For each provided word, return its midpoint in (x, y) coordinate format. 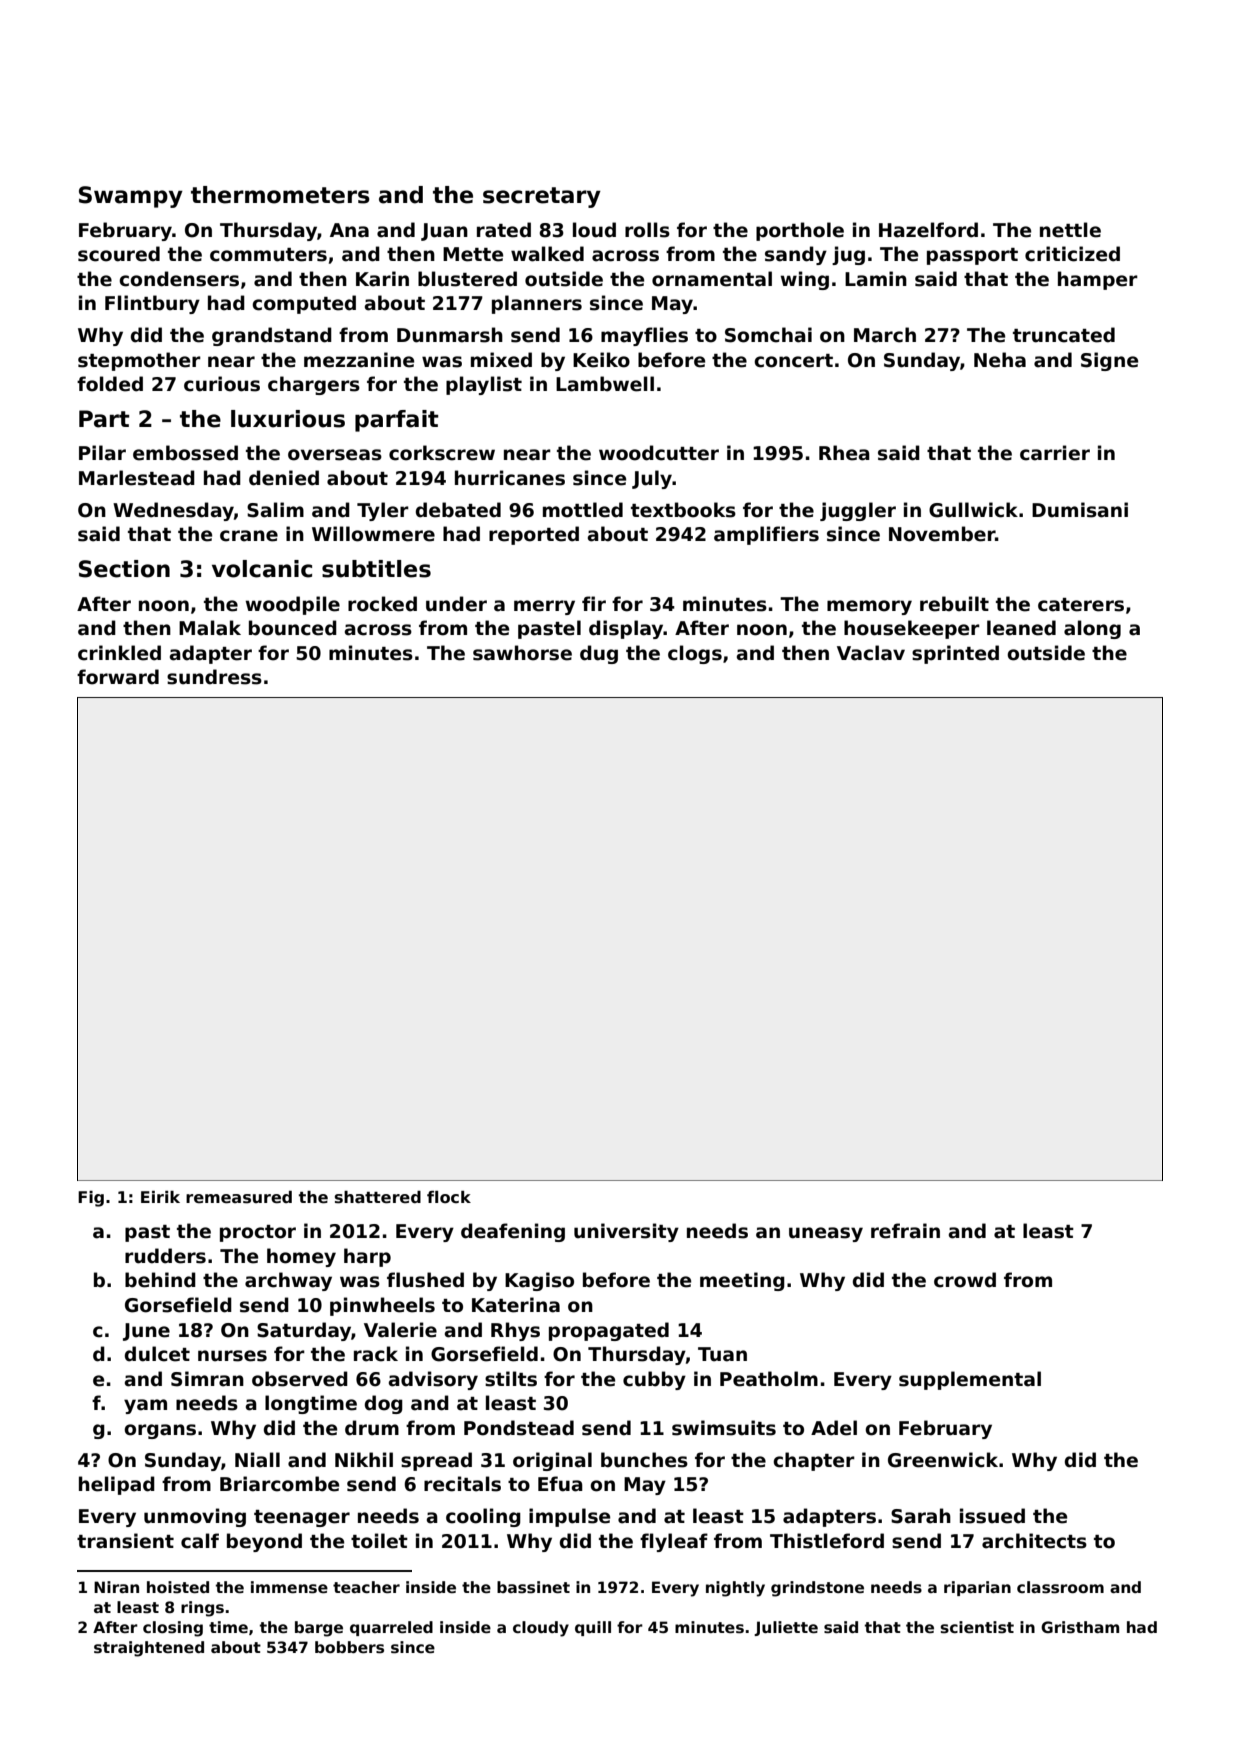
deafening (513, 1232)
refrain (905, 1231)
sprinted (955, 654)
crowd (965, 1280)
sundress (214, 677)
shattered (378, 1197)
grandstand (272, 336)
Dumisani (1080, 510)
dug (599, 654)
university (626, 1232)
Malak (210, 628)
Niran (116, 1587)
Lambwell (605, 384)
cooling (483, 1517)
